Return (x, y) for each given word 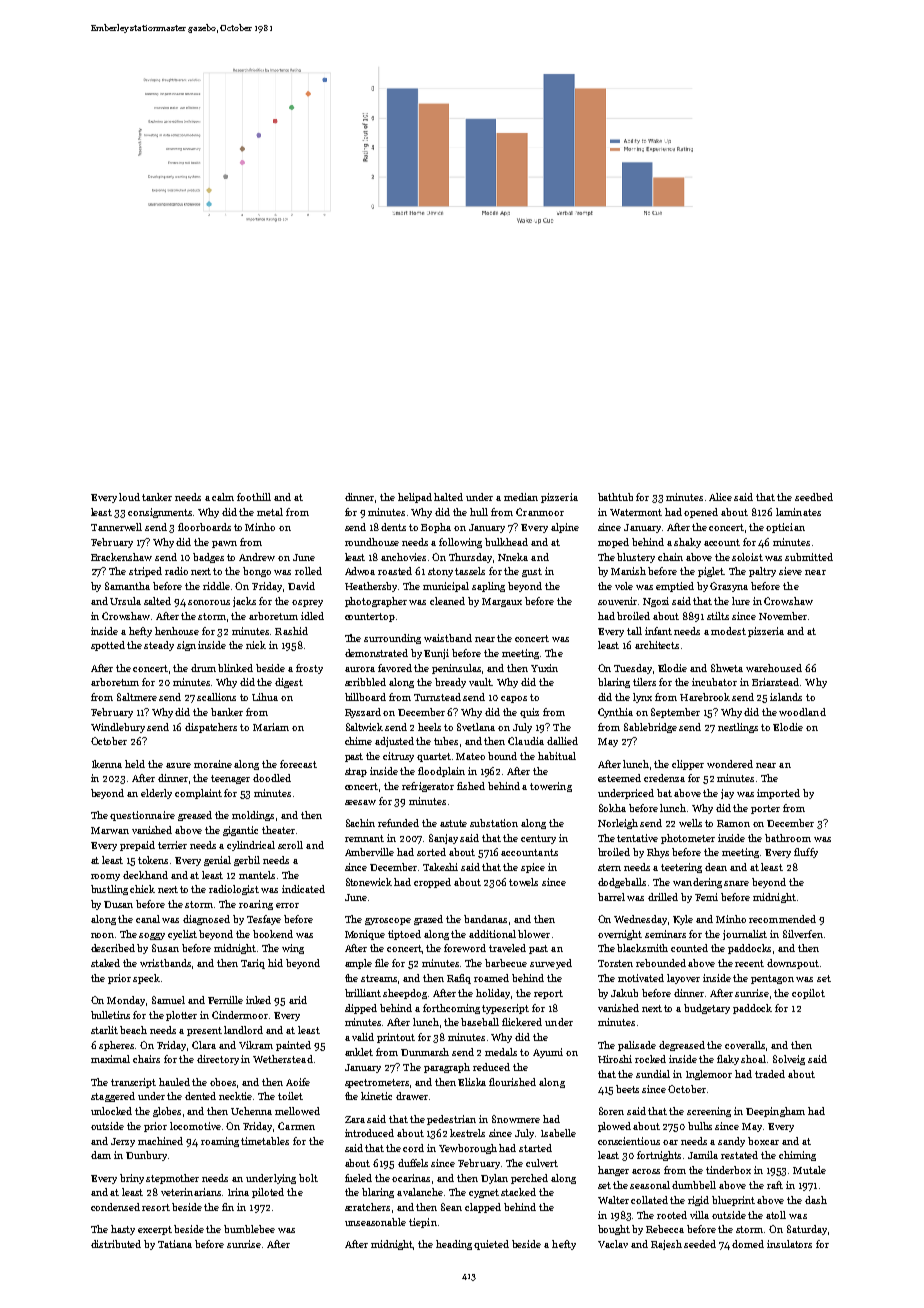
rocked (650, 1059)
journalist (745, 935)
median (521, 497)
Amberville (369, 852)
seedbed (814, 497)
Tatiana (175, 1244)
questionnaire (142, 816)
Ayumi (548, 1053)
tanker (157, 497)
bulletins (110, 1015)
